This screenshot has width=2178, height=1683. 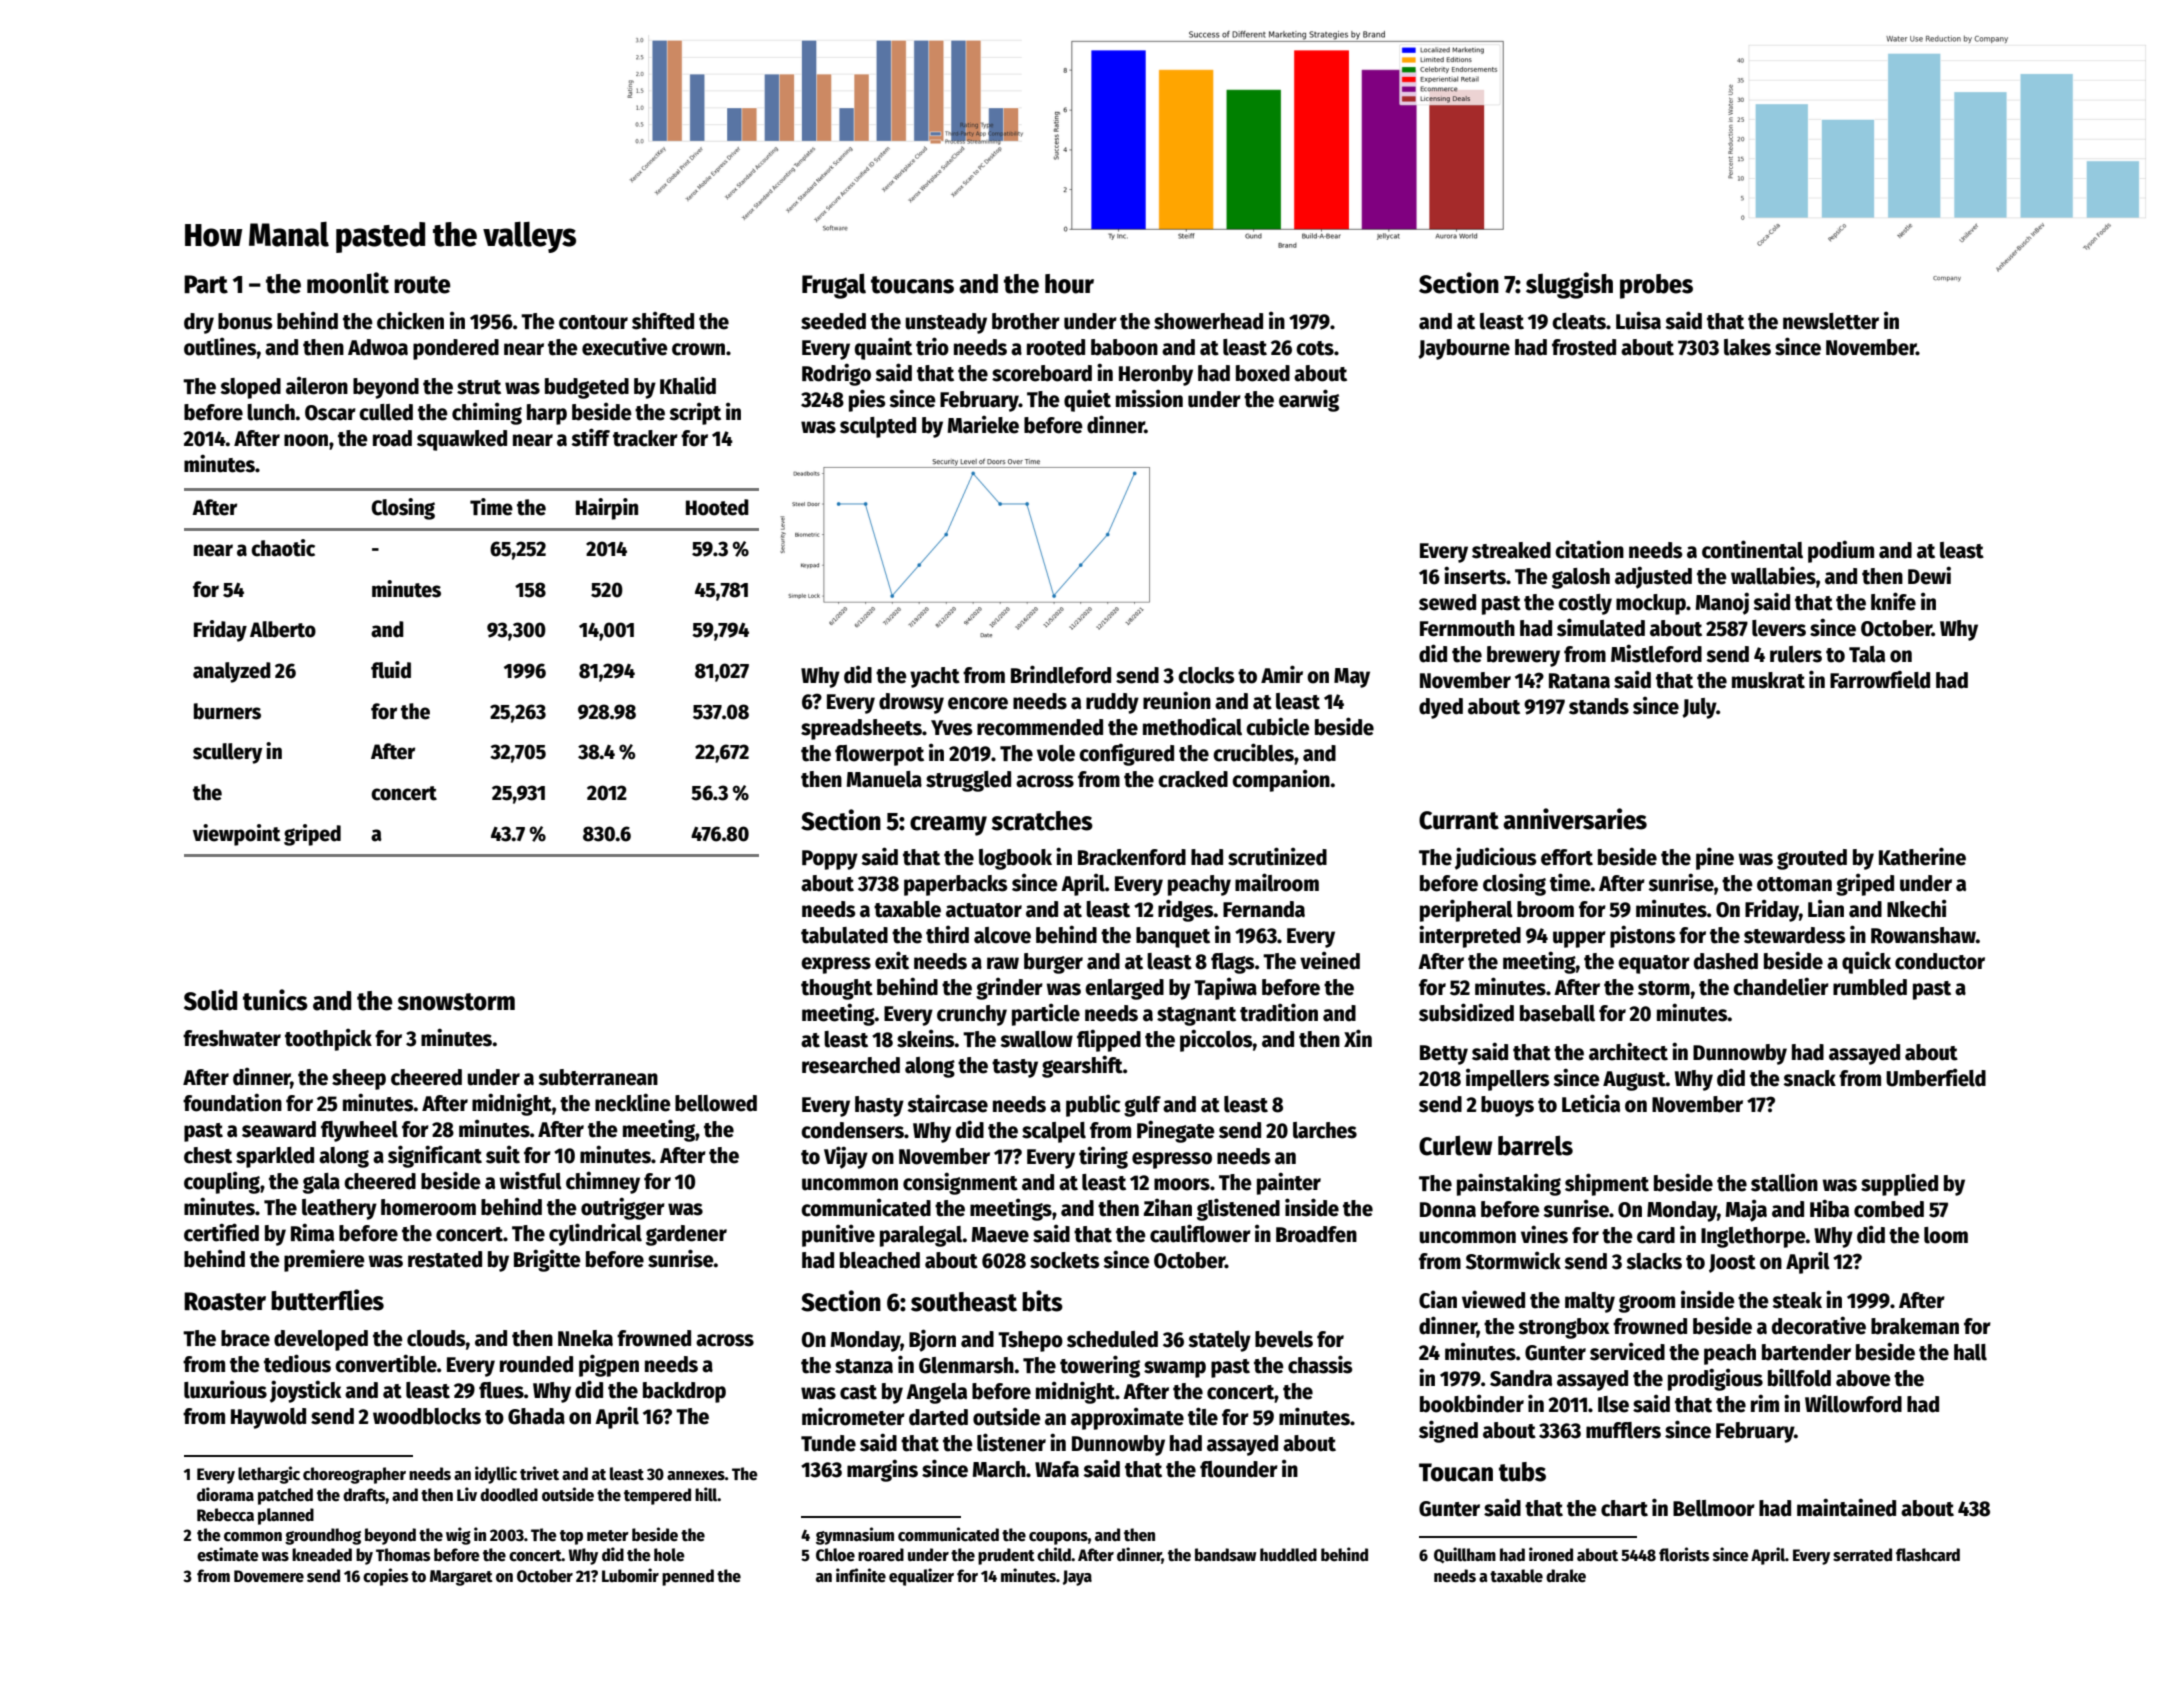 What do you see at coordinates (1781, 986) in the screenshot?
I see `chandelier` at bounding box center [1781, 986].
